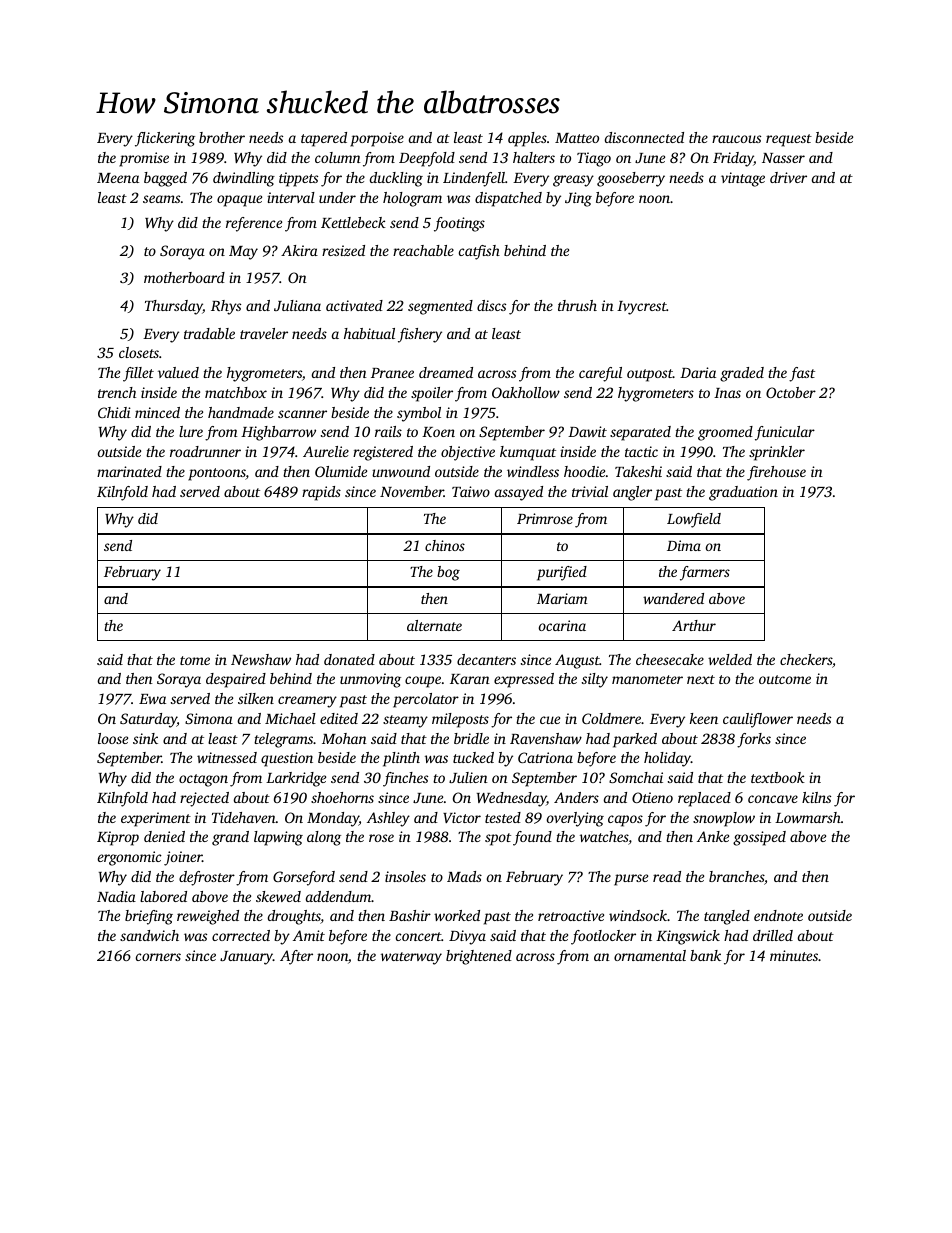 This image has width=952, height=1233. What do you see at coordinates (511, 799) in the image?
I see `Wednesday` at bounding box center [511, 799].
